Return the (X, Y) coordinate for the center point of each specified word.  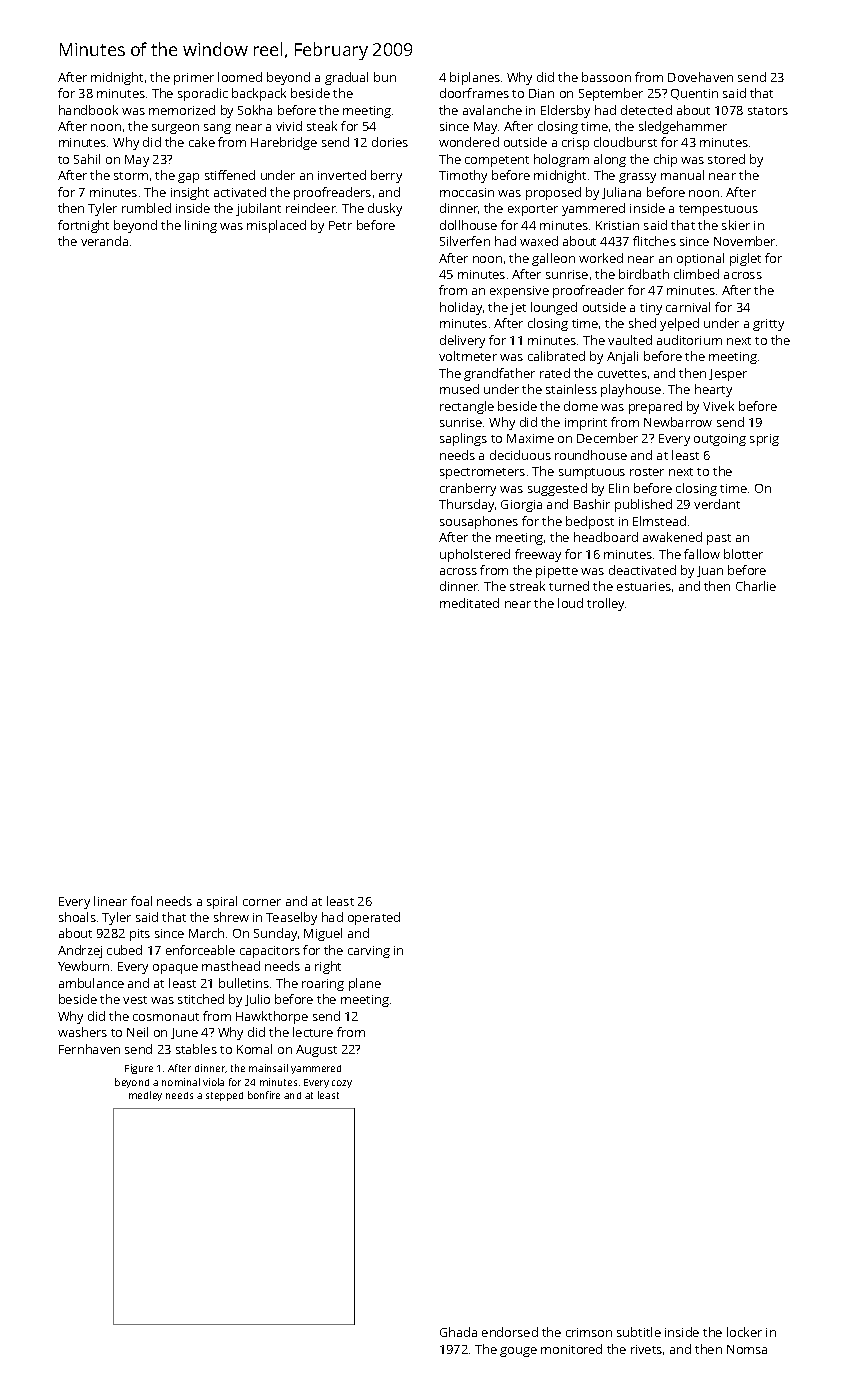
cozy (342, 1084)
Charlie (756, 586)
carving (369, 952)
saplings (463, 439)
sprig (764, 440)
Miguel (323, 934)
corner (262, 902)
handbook (88, 110)
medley (145, 1096)
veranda (104, 241)
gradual (346, 78)
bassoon (606, 77)
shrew (231, 917)
